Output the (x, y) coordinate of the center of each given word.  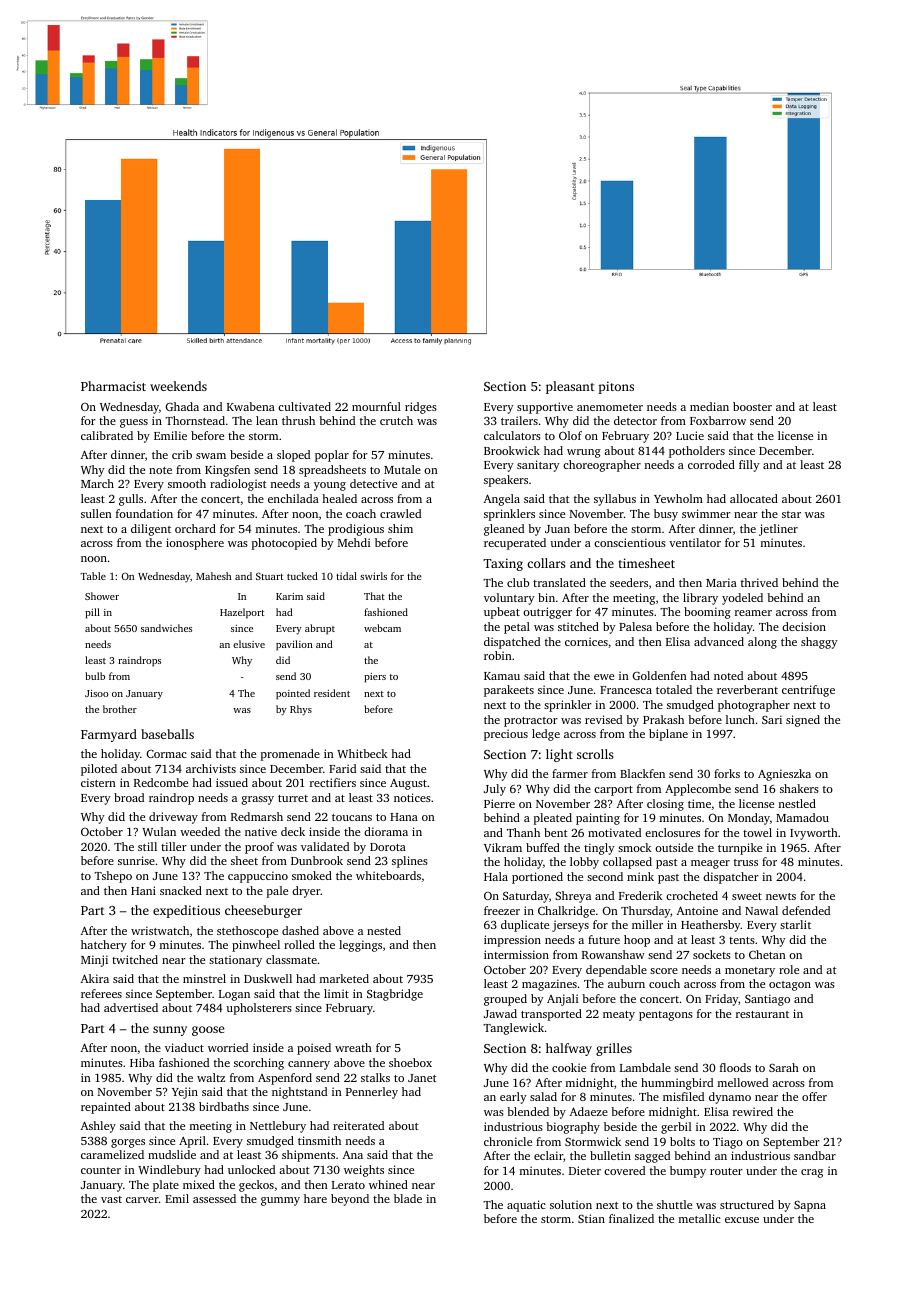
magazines (549, 985)
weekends (178, 386)
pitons (616, 387)
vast (111, 1199)
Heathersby (711, 926)
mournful (376, 406)
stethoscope (247, 932)
